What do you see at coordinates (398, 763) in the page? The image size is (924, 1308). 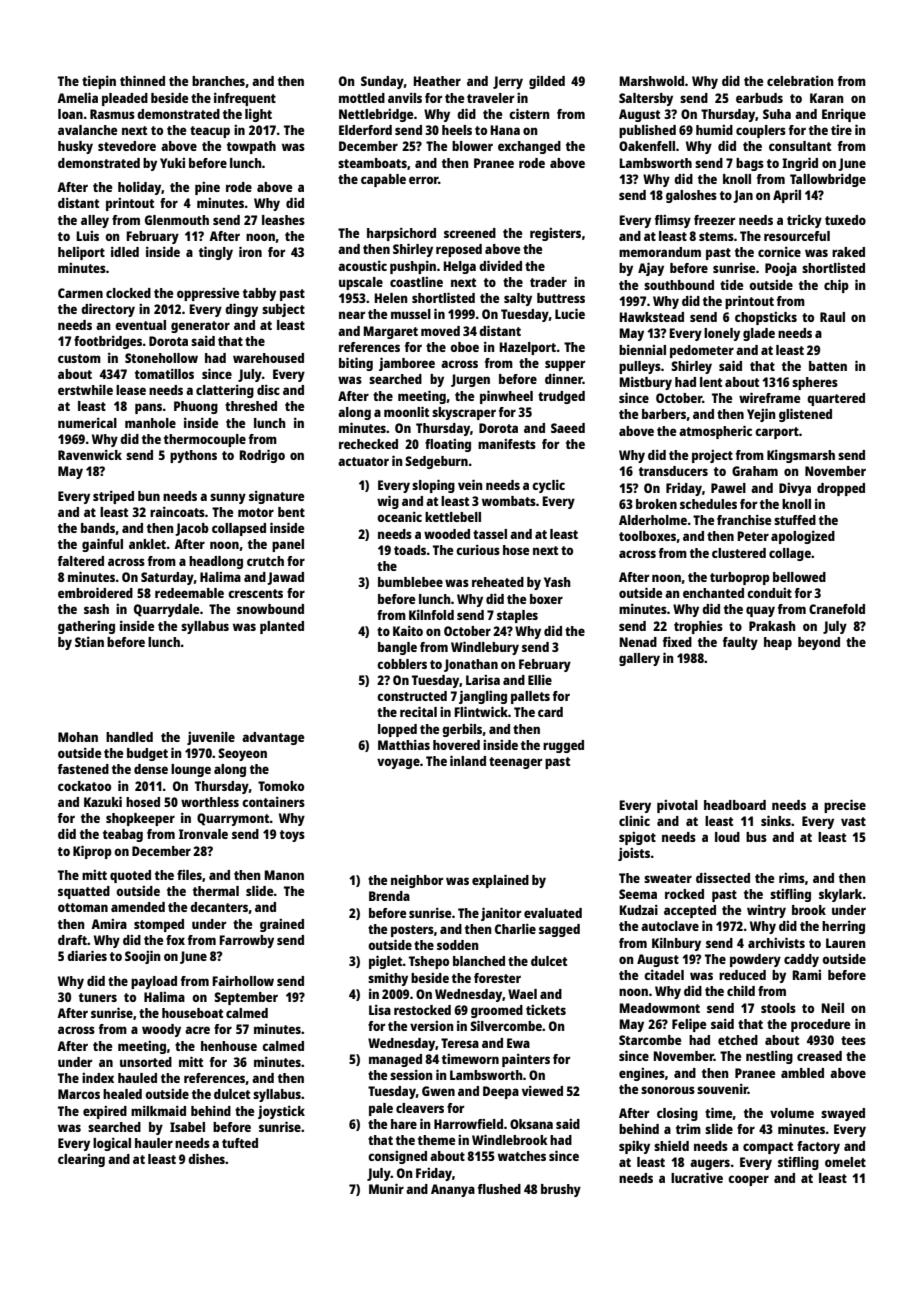 I see `voyage` at bounding box center [398, 763].
